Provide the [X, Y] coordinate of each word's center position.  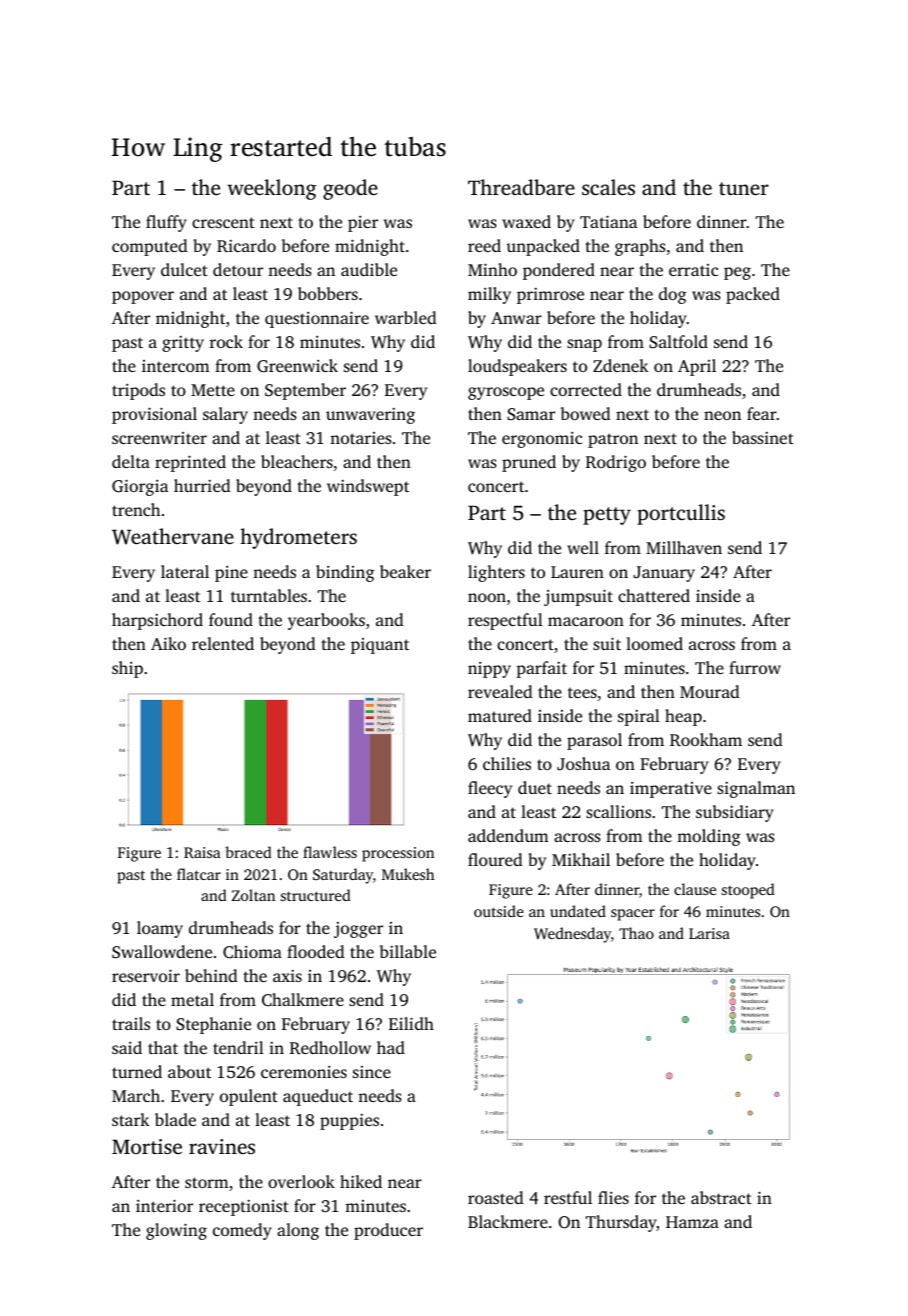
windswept [368, 487]
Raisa [202, 852]
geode [350, 189]
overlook [301, 1181]
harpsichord [157, 621]
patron [613, 440]
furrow [755, 667]
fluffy [166, 223]
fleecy [490, 789]
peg [737, 273]
